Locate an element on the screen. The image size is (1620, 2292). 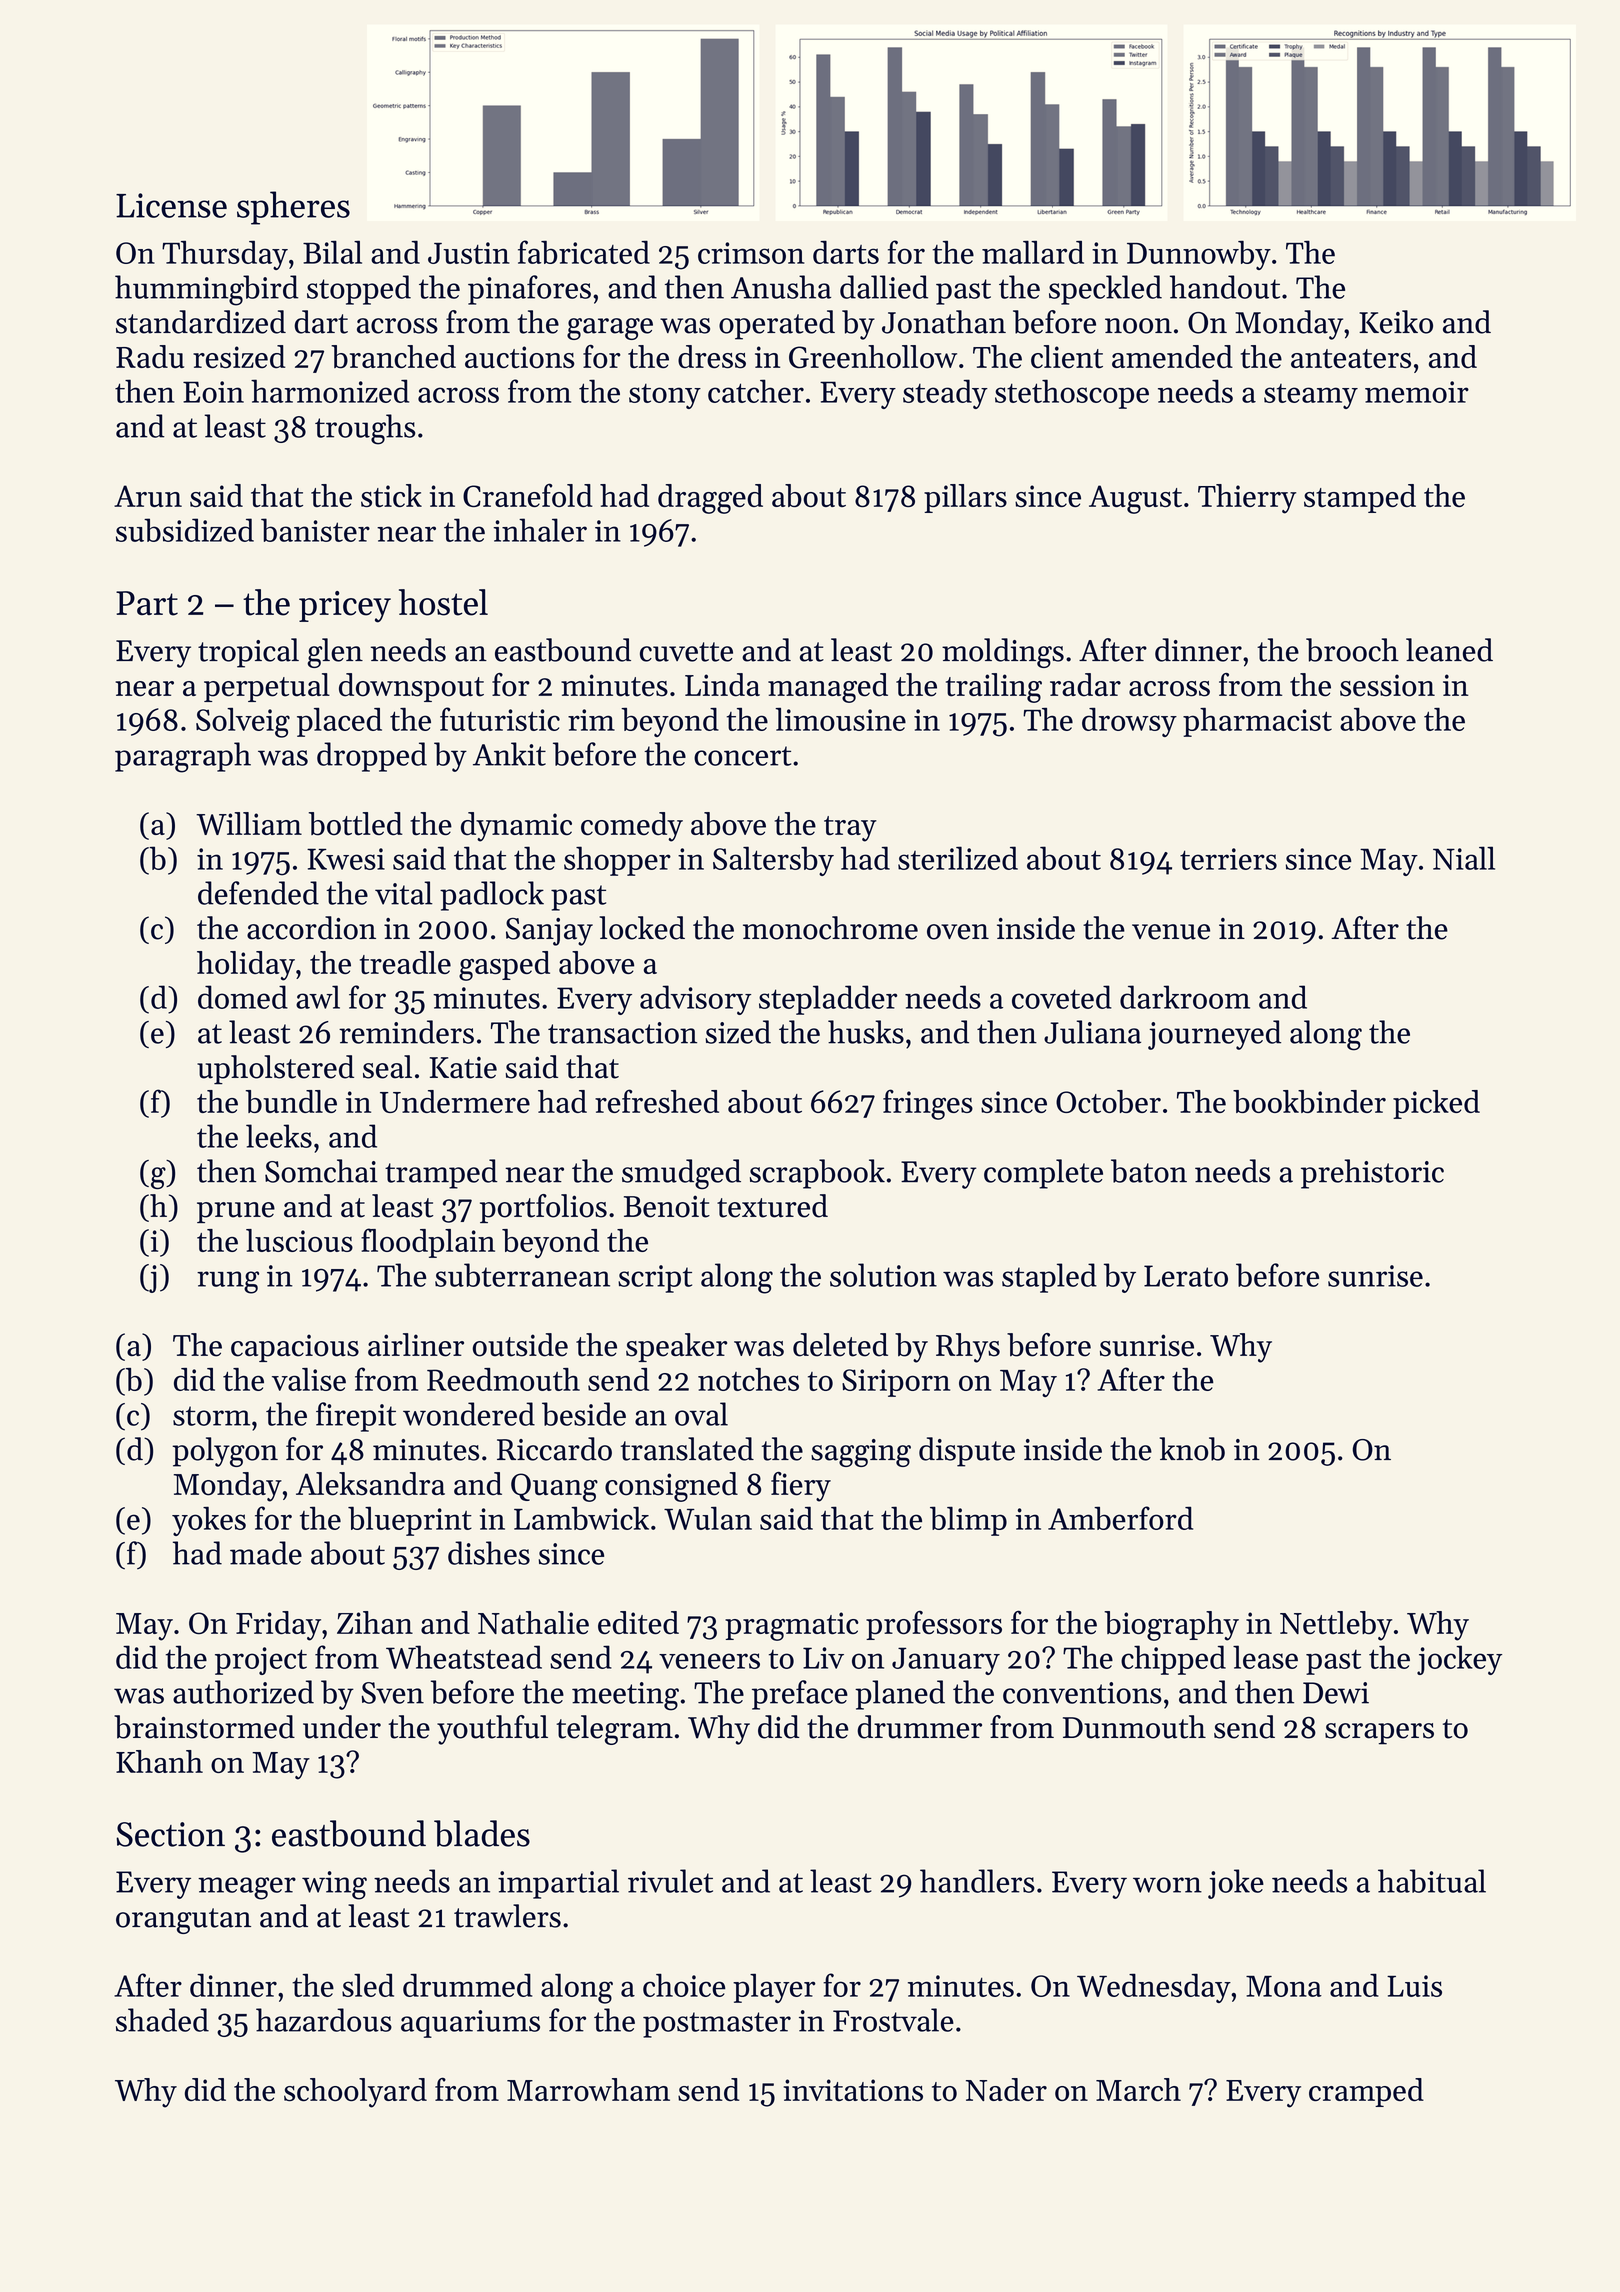
domed is located at coordinates (243, 997).
